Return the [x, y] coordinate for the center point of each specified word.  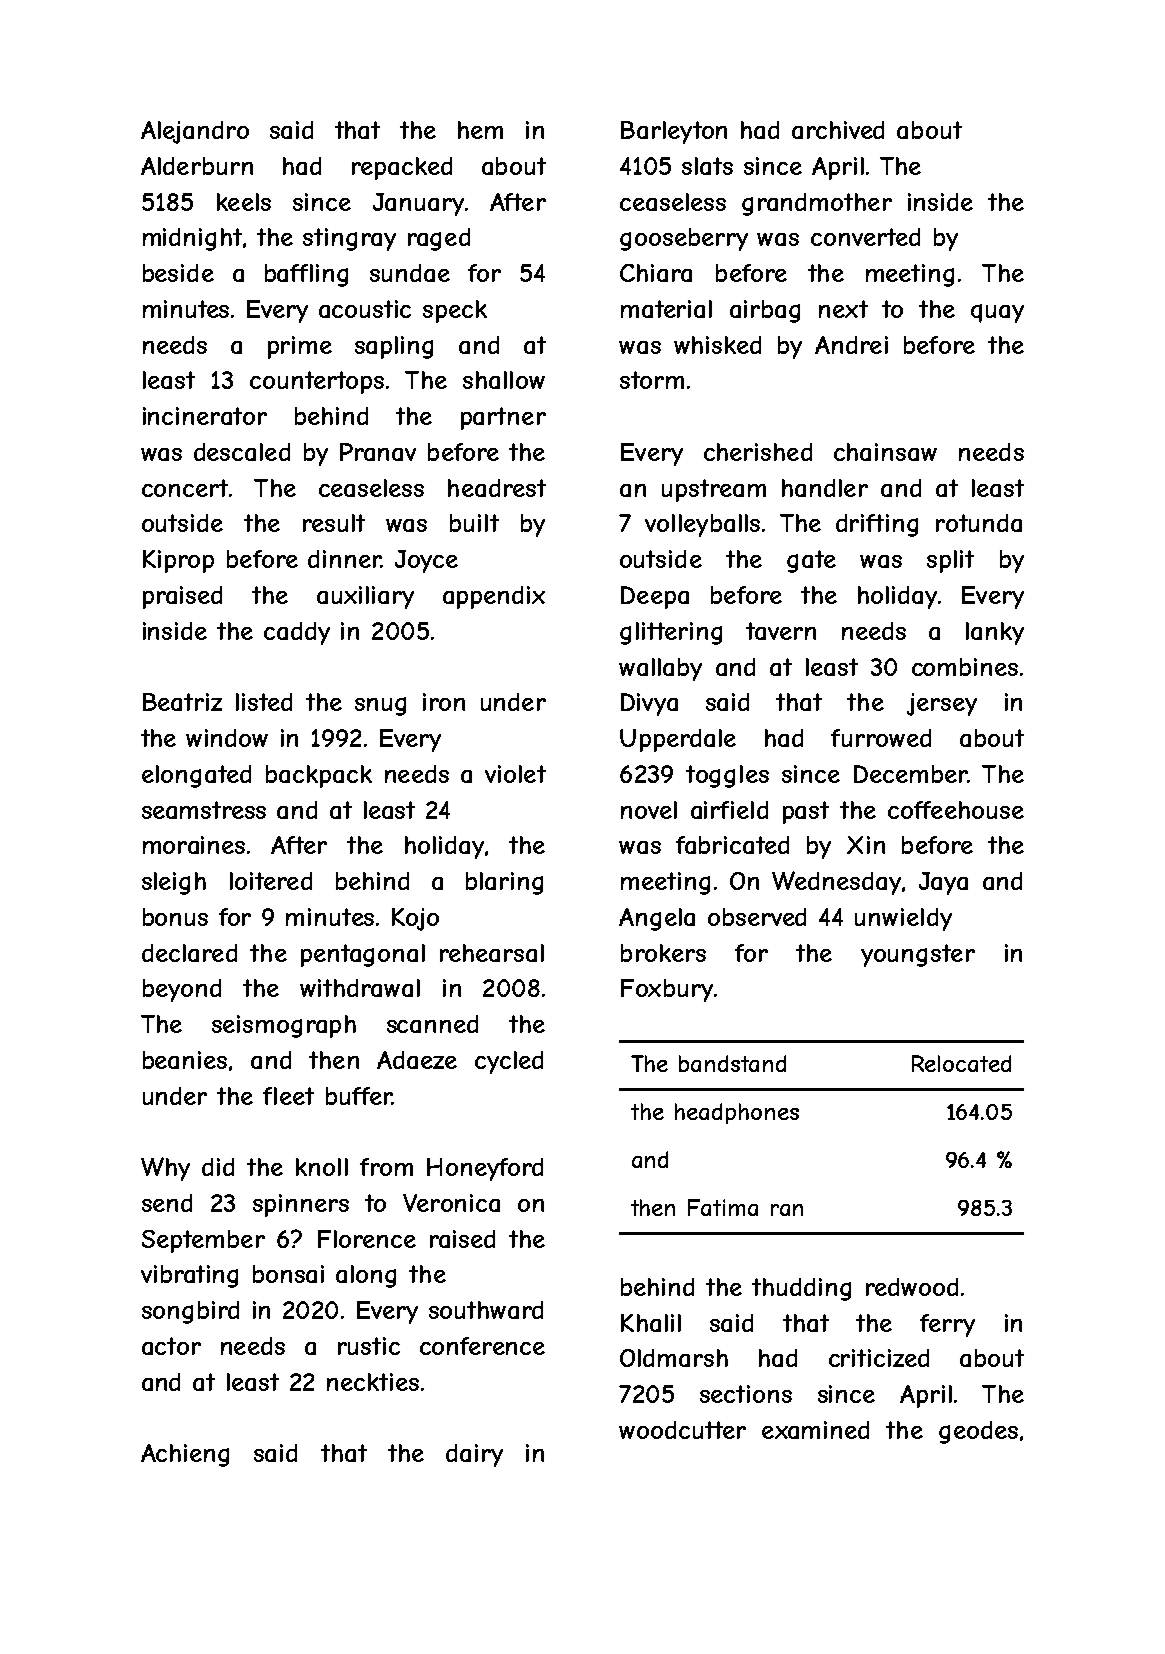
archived [838, 130]
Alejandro [195, 132]
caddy [297, 633]
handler [825, 488]
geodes [978, 1432]
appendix [494, 597]
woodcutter [682, 1430]
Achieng [185, 1455]
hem [480, 130]
